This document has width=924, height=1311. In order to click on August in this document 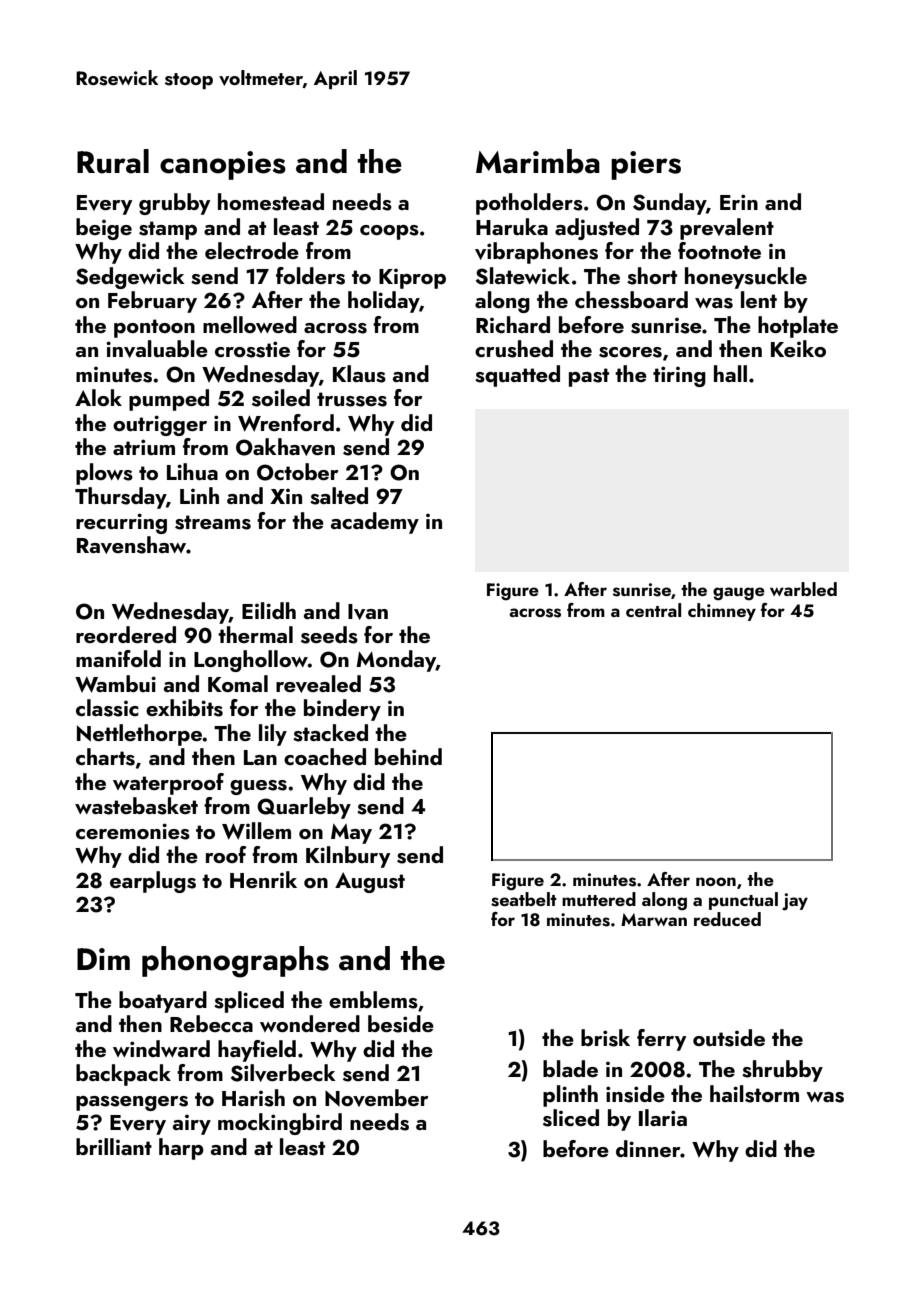, I will do `click(370, 882)`.
